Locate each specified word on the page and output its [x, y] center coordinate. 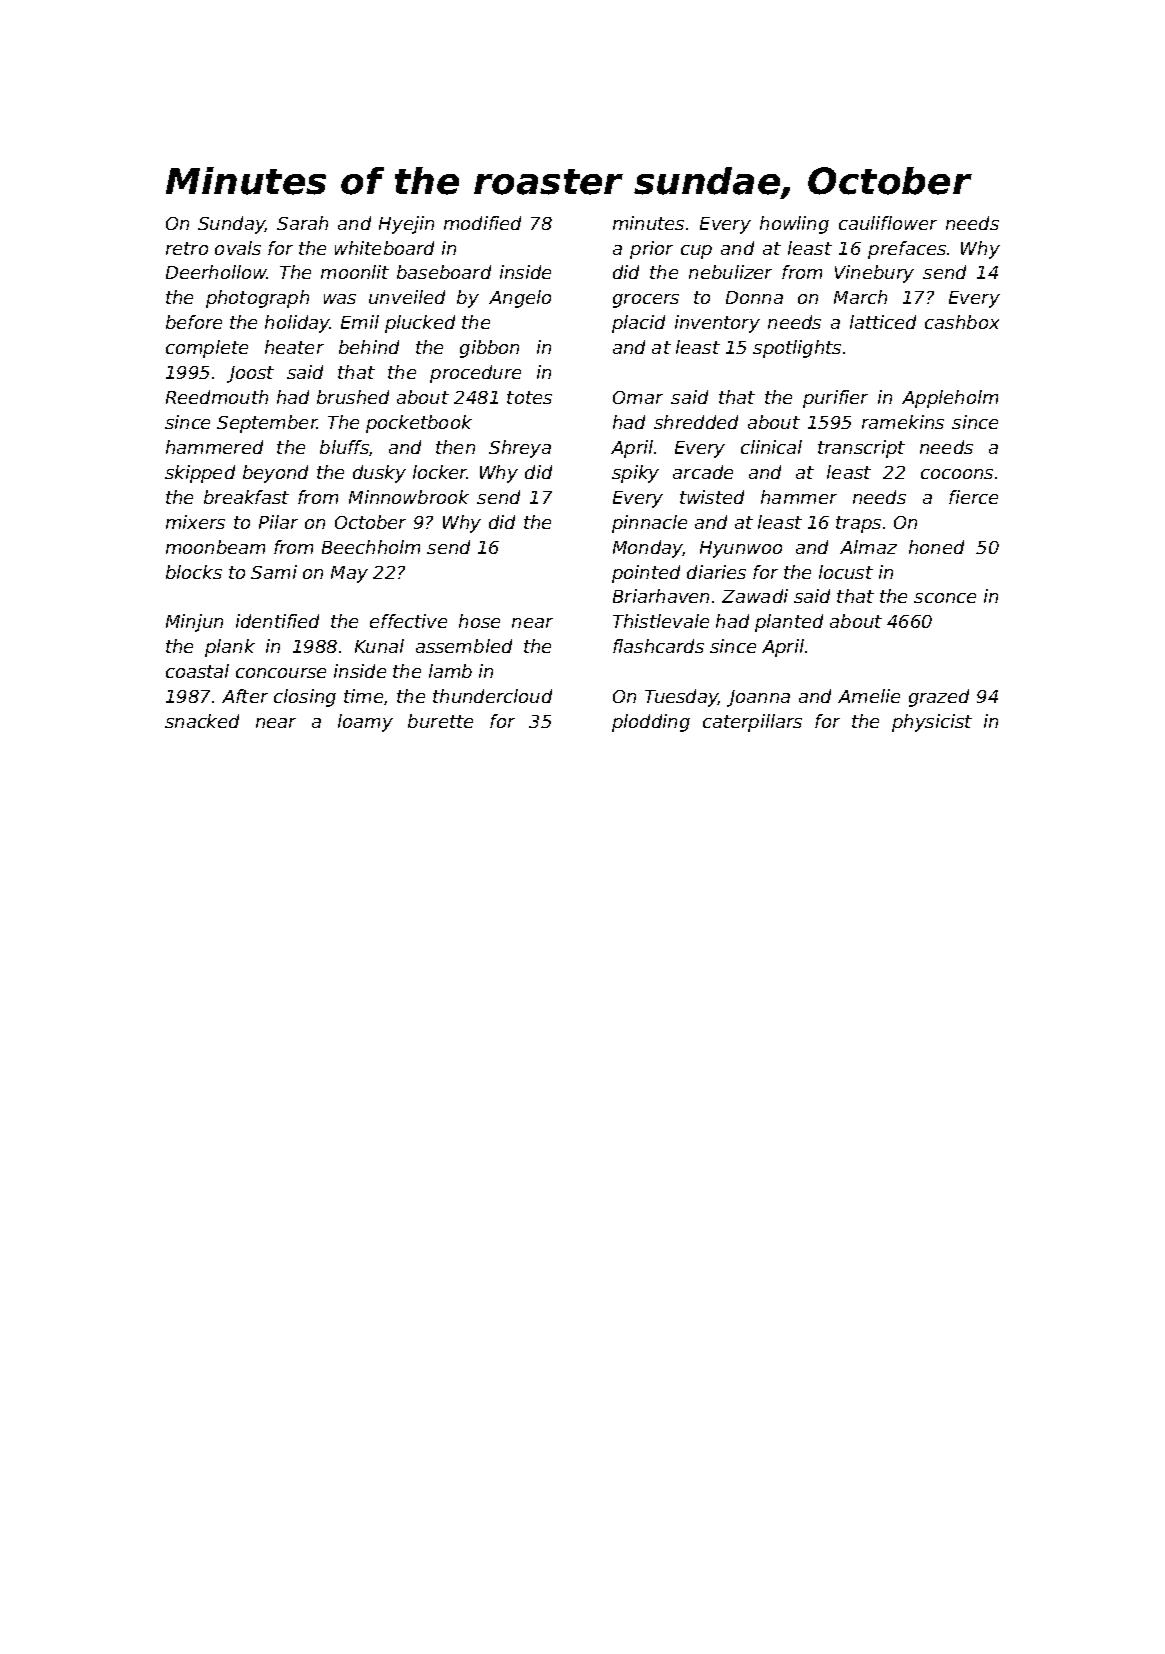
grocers [646, 301]
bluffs [344, 447]
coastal [197, 671]
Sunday [231, 225]
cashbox [962, 322]
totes [529, 397]
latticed [883, 322]
